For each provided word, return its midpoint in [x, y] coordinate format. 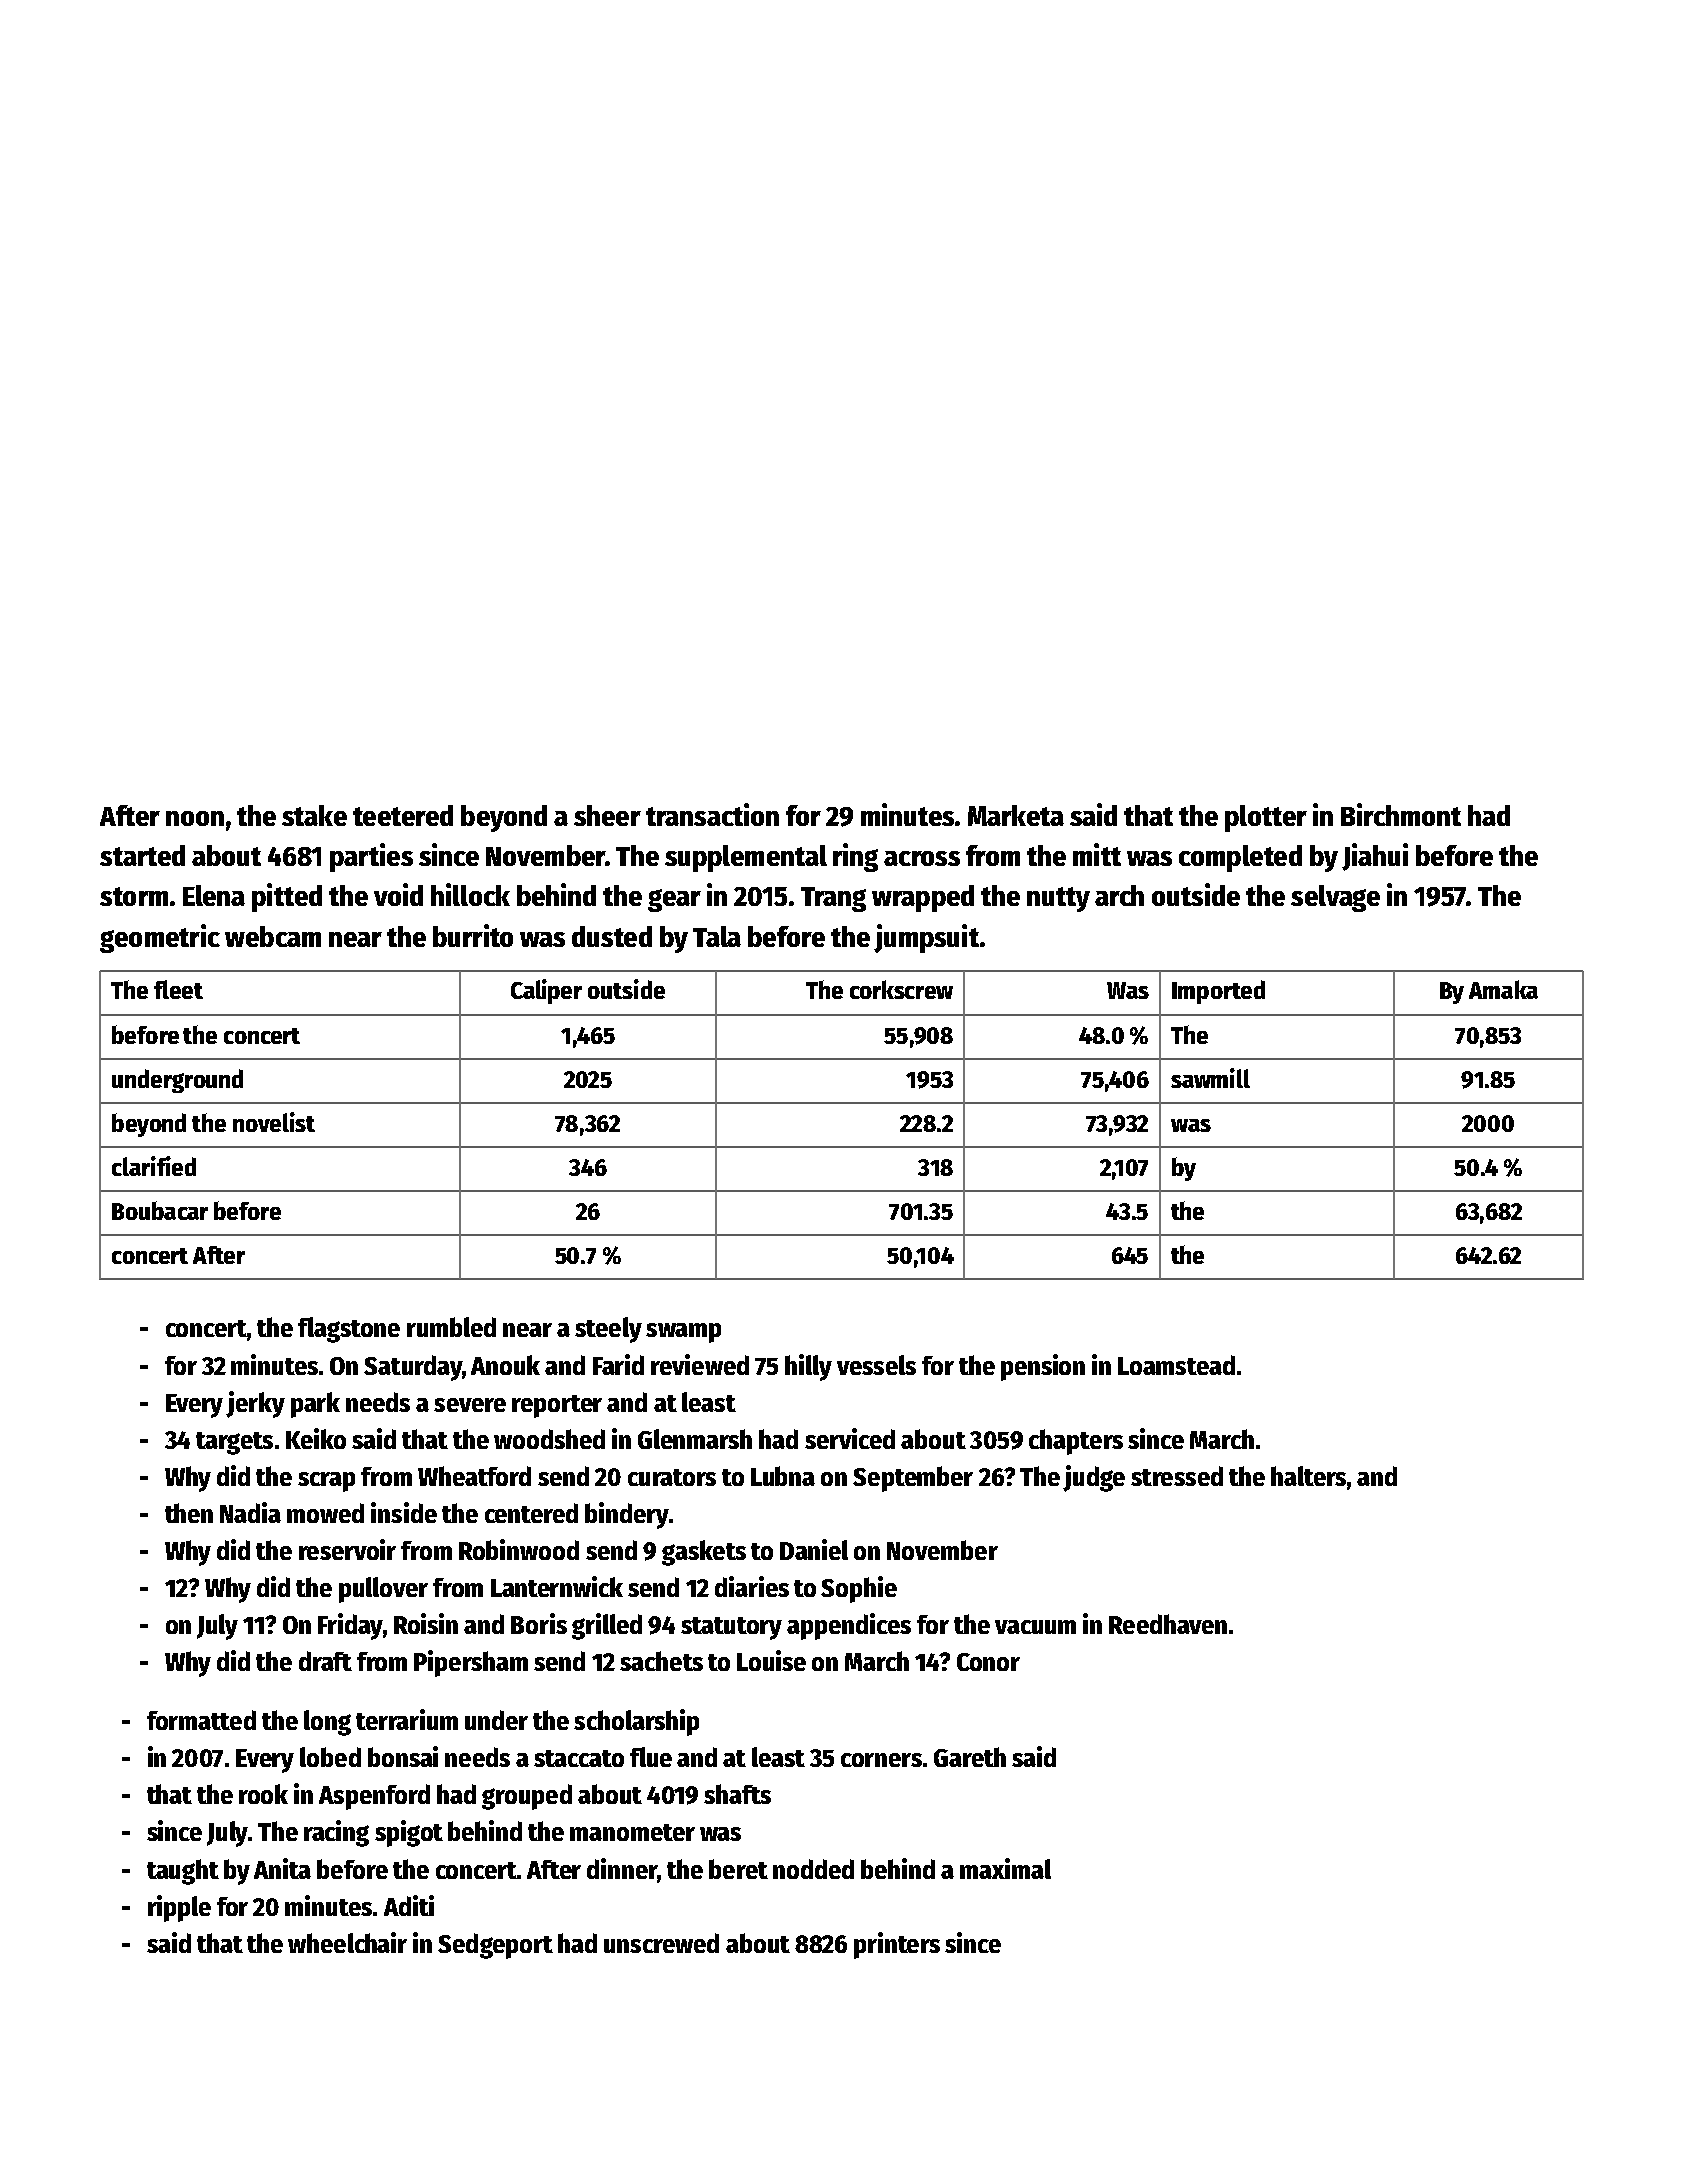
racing [336, 1833]
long [327, 1723]
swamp [683, 1333]
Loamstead [1176, 1365]
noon [195, 818]
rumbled [451, 1327]
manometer [632, 1832]
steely [608, 1330]
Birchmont [1401, 814]
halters [1308, 1476]
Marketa [1016, 815]
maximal [1005, 1868]
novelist [274, 1122]
